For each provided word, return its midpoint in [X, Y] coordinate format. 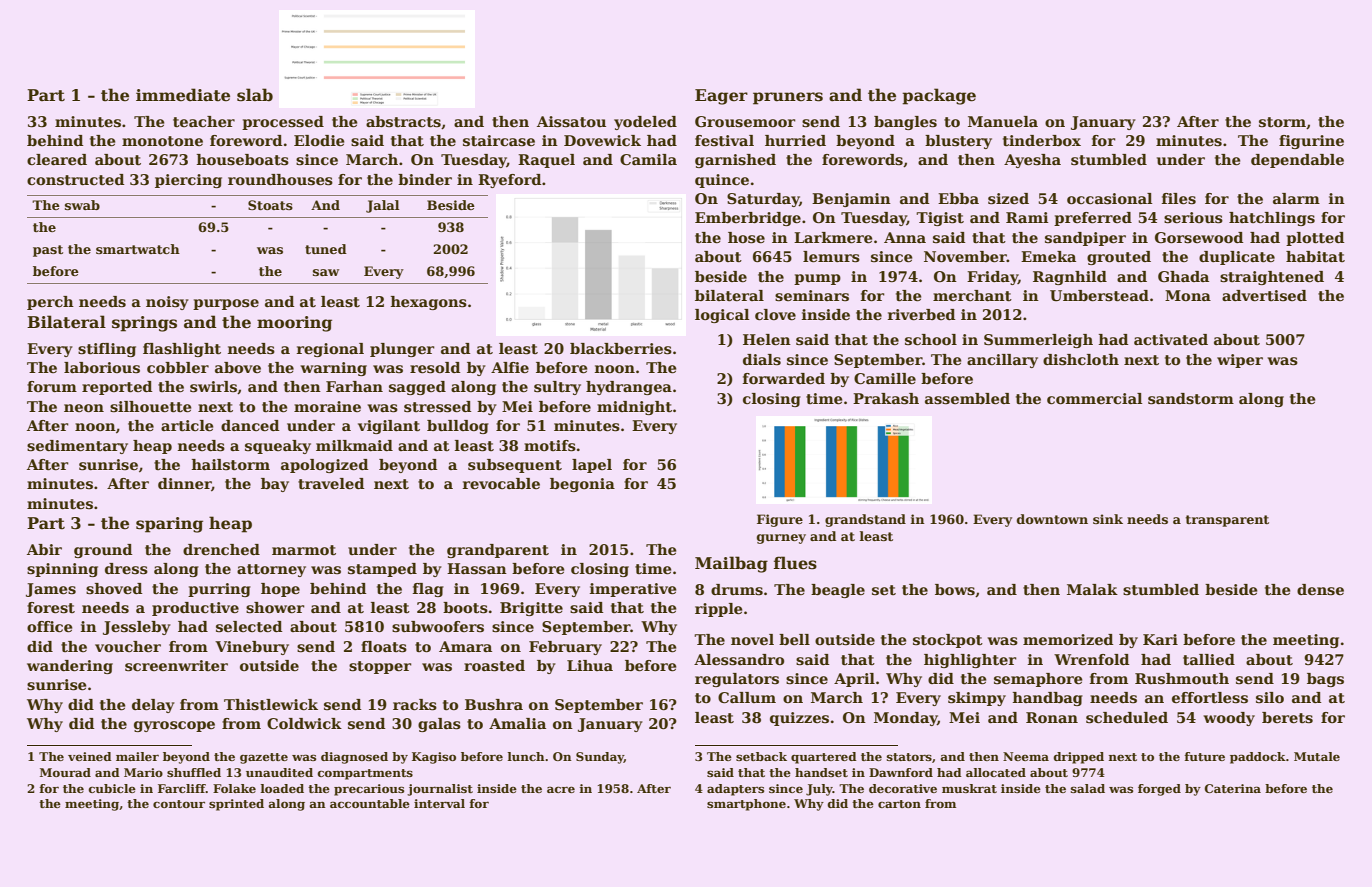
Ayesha [1032, 161]
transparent [1227, 521]
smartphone [746, 805]
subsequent [515, 466]
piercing [188, 181]
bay [275, 485]
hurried [795, 140]
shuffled [194, 772]
